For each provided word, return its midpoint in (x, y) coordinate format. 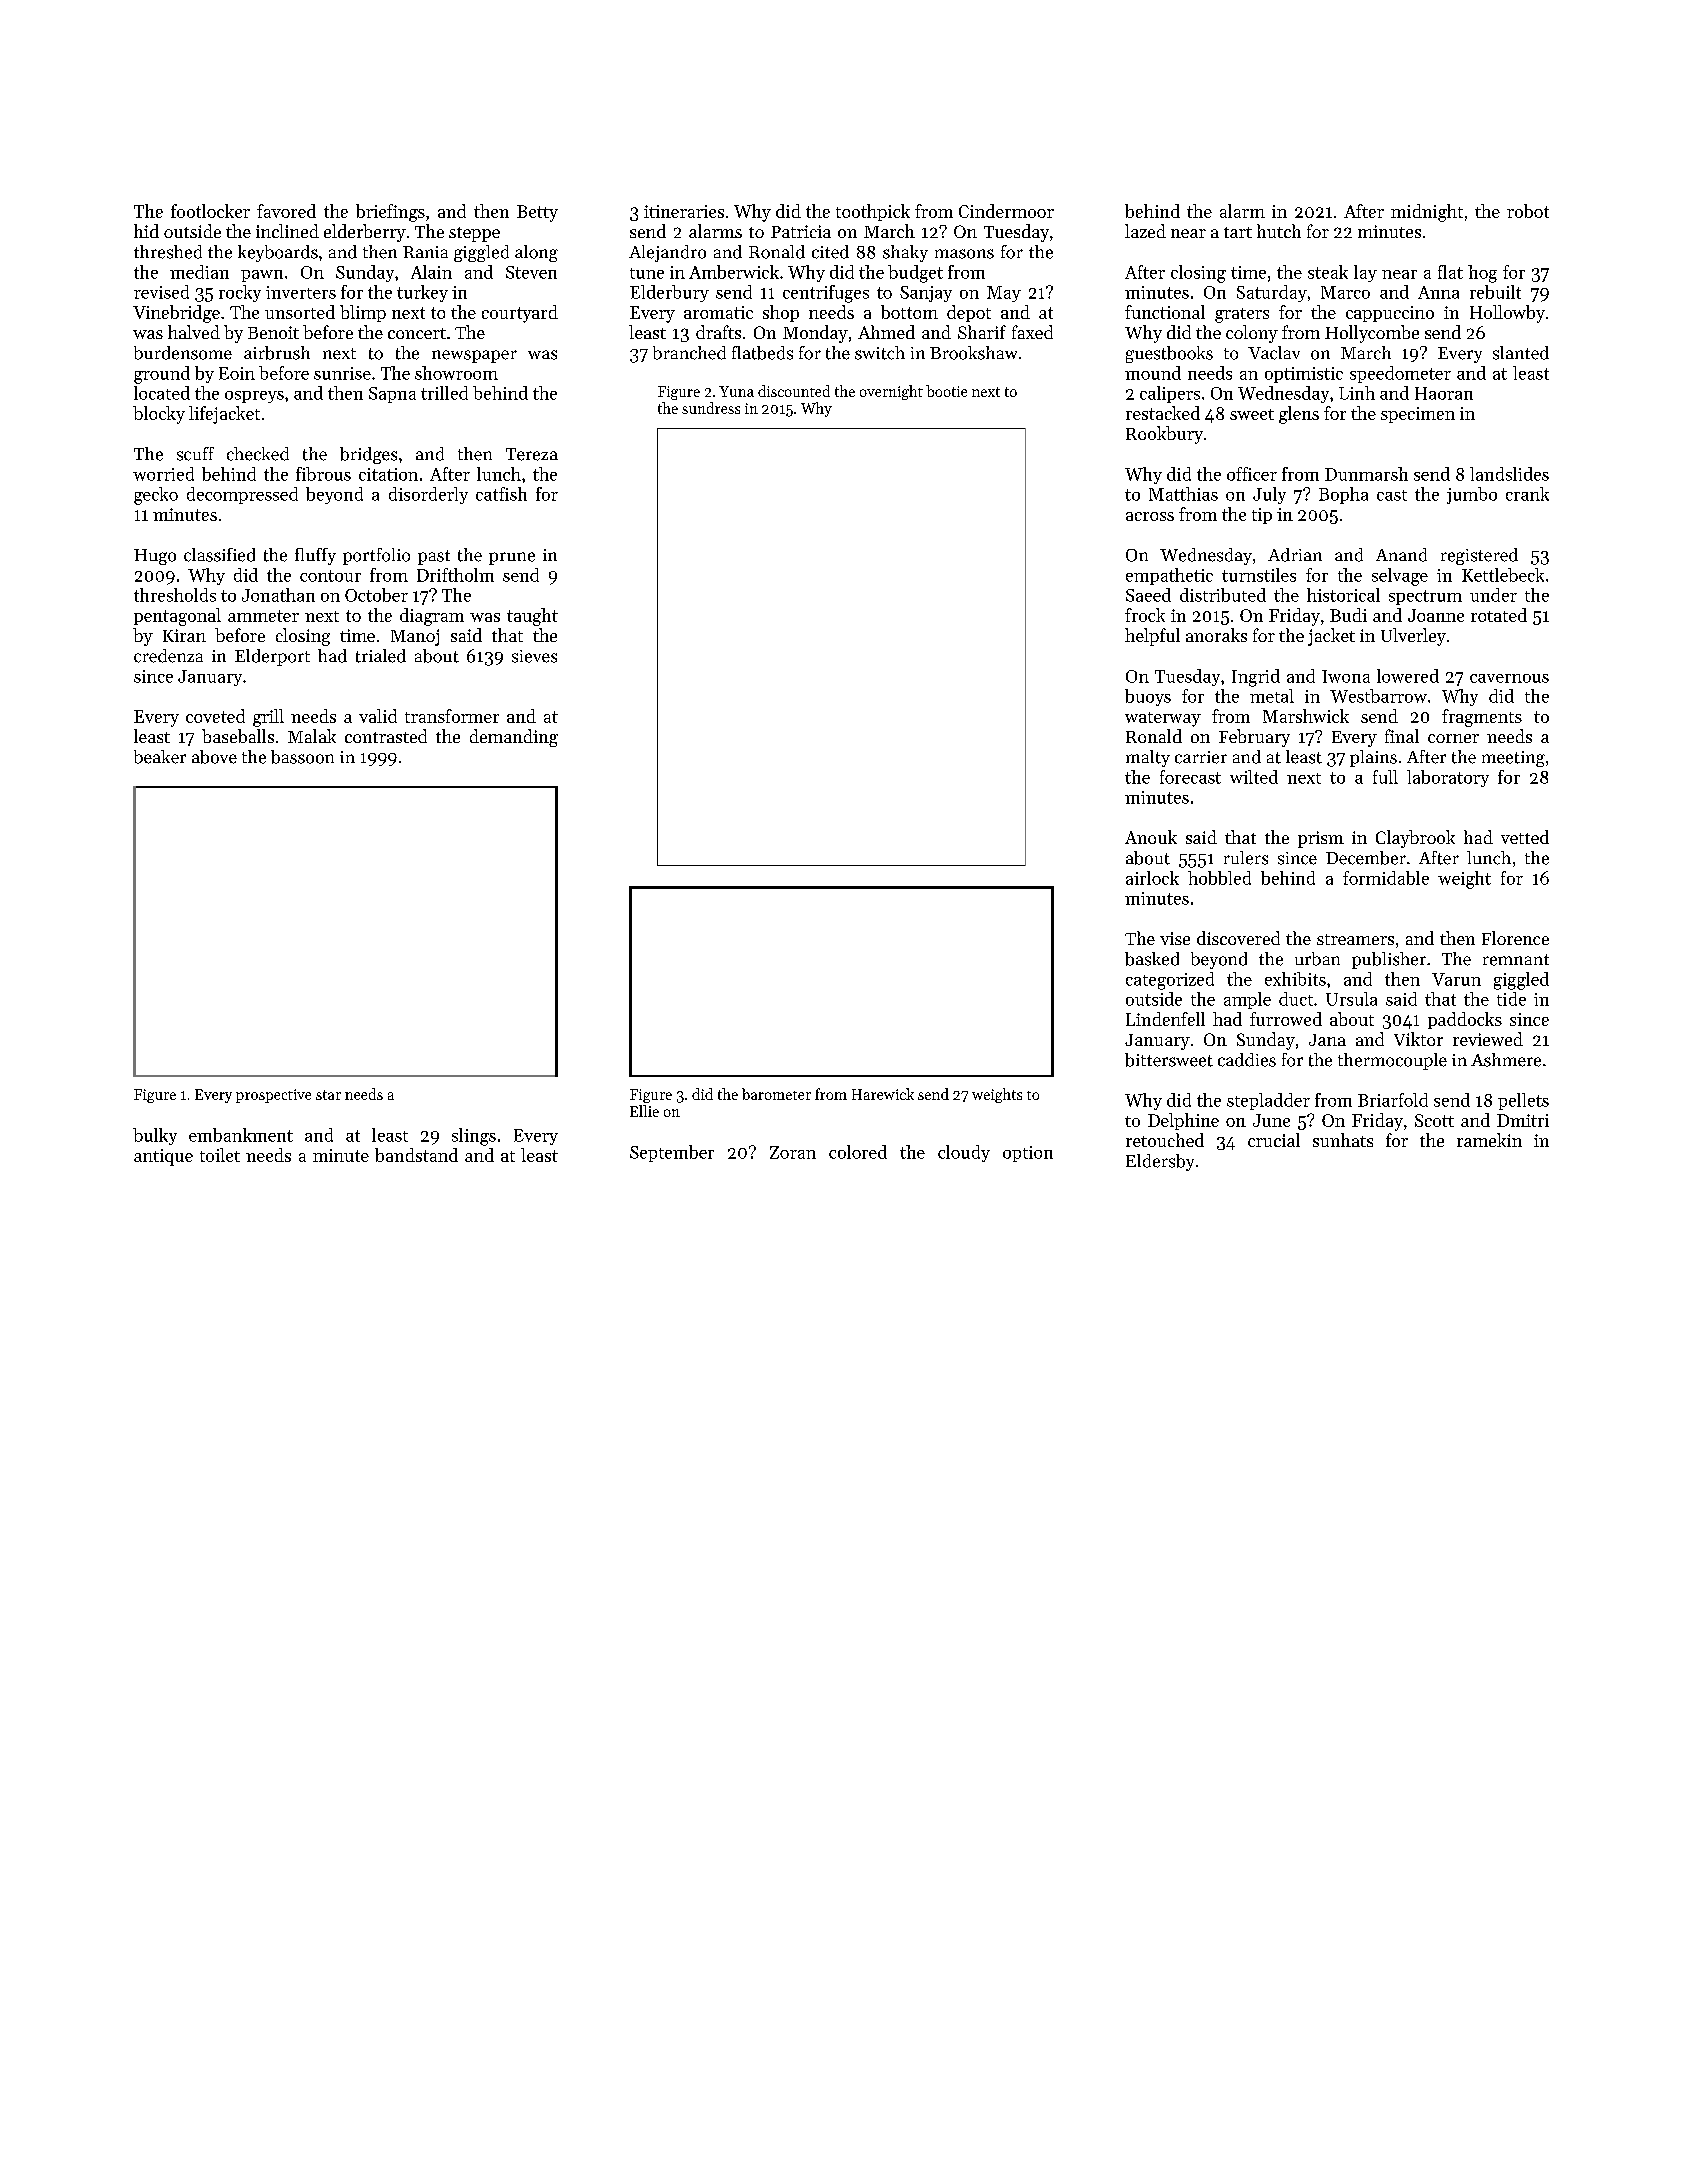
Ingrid (1256, 678)
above (214, 757)
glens (1299, 415)
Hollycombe (1372, 334)
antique (163, 1157)
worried (163, 474)
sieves (534, 656)
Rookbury (1164, 435)
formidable (1386, 878)
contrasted (386, 736)
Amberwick (734, 272)
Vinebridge (176, 314)
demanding (514, 738)
